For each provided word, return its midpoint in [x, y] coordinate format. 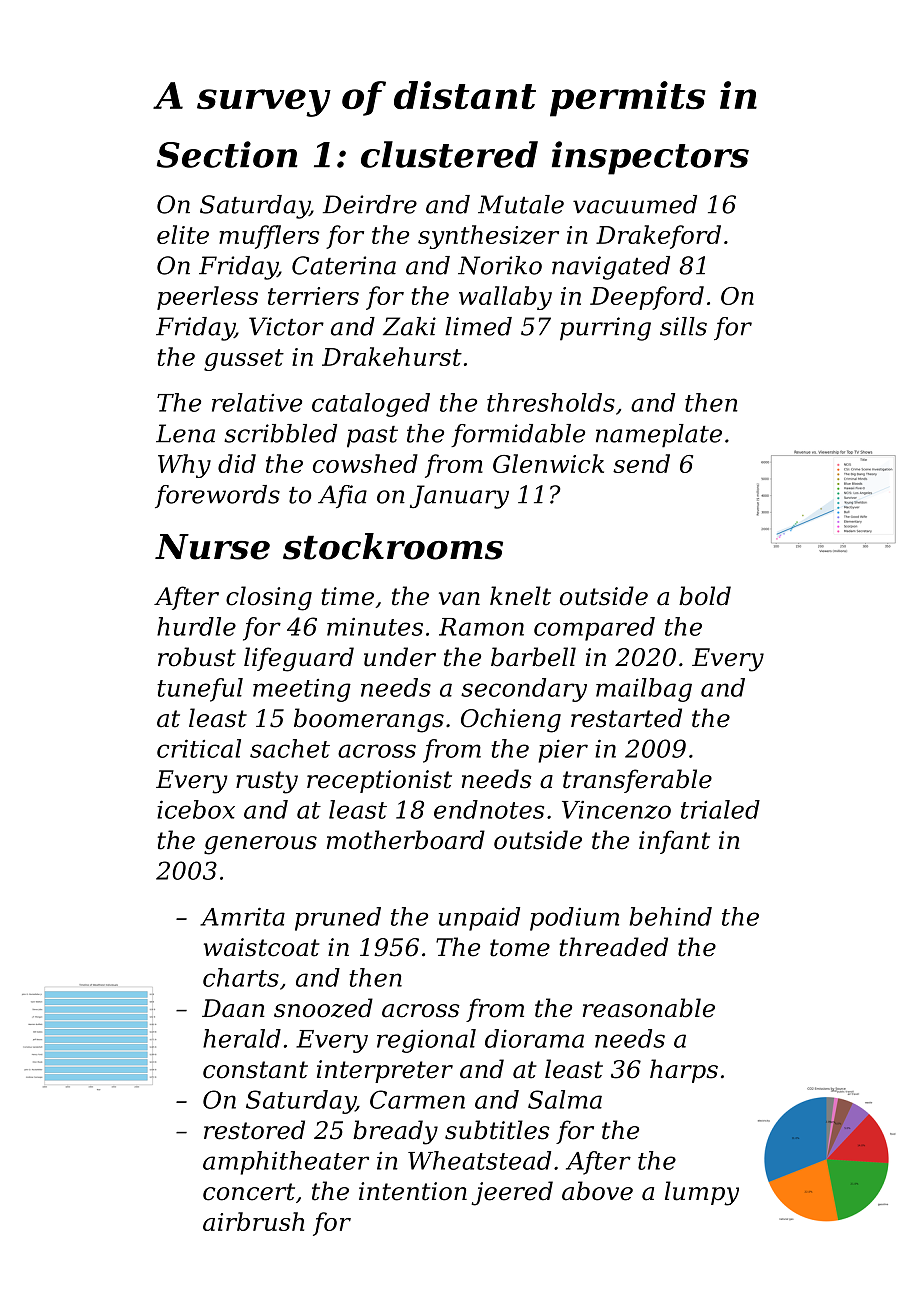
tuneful [200, 690]
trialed [720, 809]
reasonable [649, 1008]
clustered [449, 154]
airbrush [253, 1221]
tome [520, 948]
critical [199, 748]
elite [183, 234]
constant [255, 1070]
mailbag [644, 690]
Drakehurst [392, 356]
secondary [524, 690]
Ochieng [511, 720]
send [641, 463]
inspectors [650, 158]
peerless [207, 298]
